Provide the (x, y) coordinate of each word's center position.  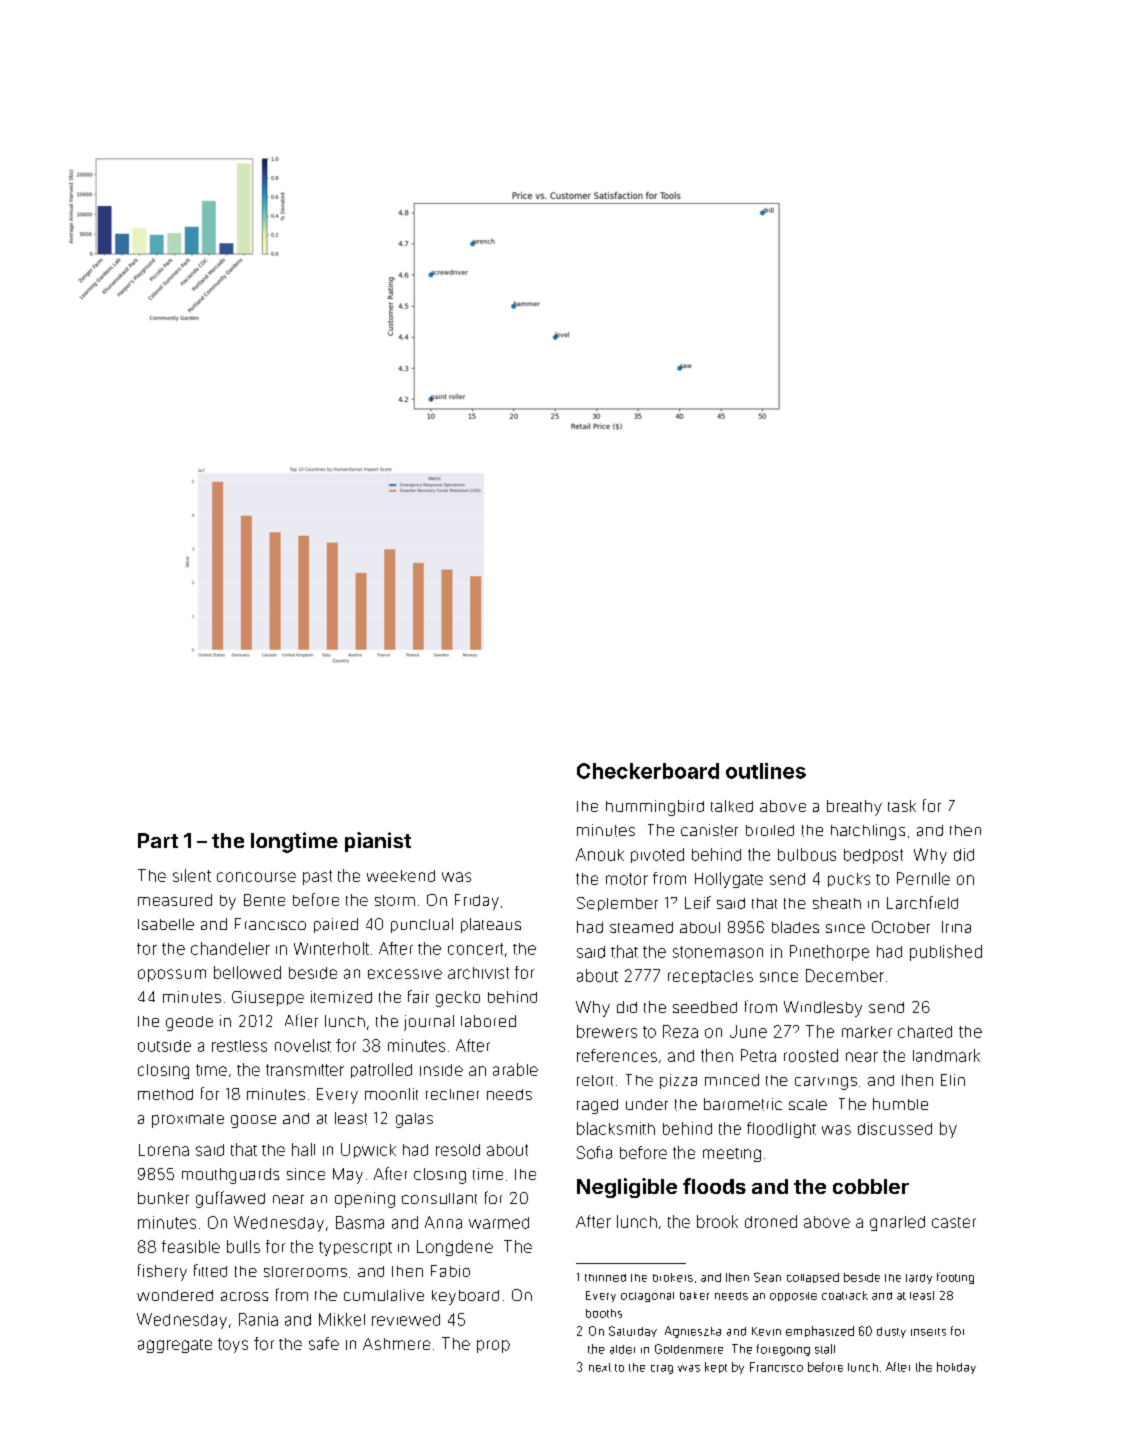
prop (493, 1346)
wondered (175, 1295)
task (902, 806)
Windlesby (823, 1009)
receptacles (710, 977)
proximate (188, 1121)
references (617, 1055)
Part (158, 840)
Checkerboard (648, 771)
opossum (172, 975)
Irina (956, 927)
